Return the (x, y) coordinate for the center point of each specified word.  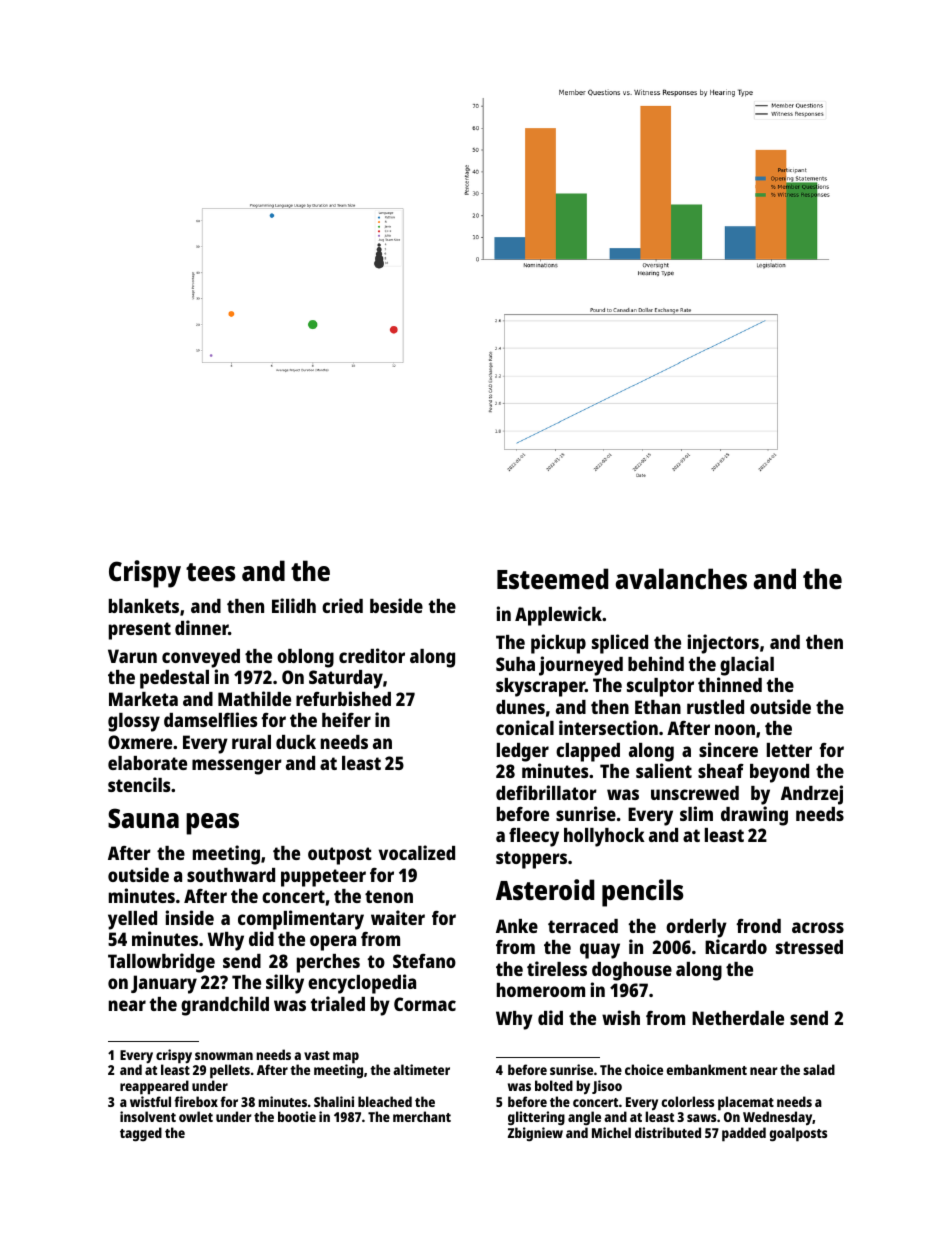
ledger (523, 752)
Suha (515, 664)
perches (328, 963)
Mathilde (254, 698)
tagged (141, 1134)
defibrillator (546, 792)
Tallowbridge (161, 963)
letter (789, 750)
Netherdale (738, 1018)
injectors (723, 644)
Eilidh (294, 605)
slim (696, 813)
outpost (340, 856)
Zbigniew (535, 1134)
